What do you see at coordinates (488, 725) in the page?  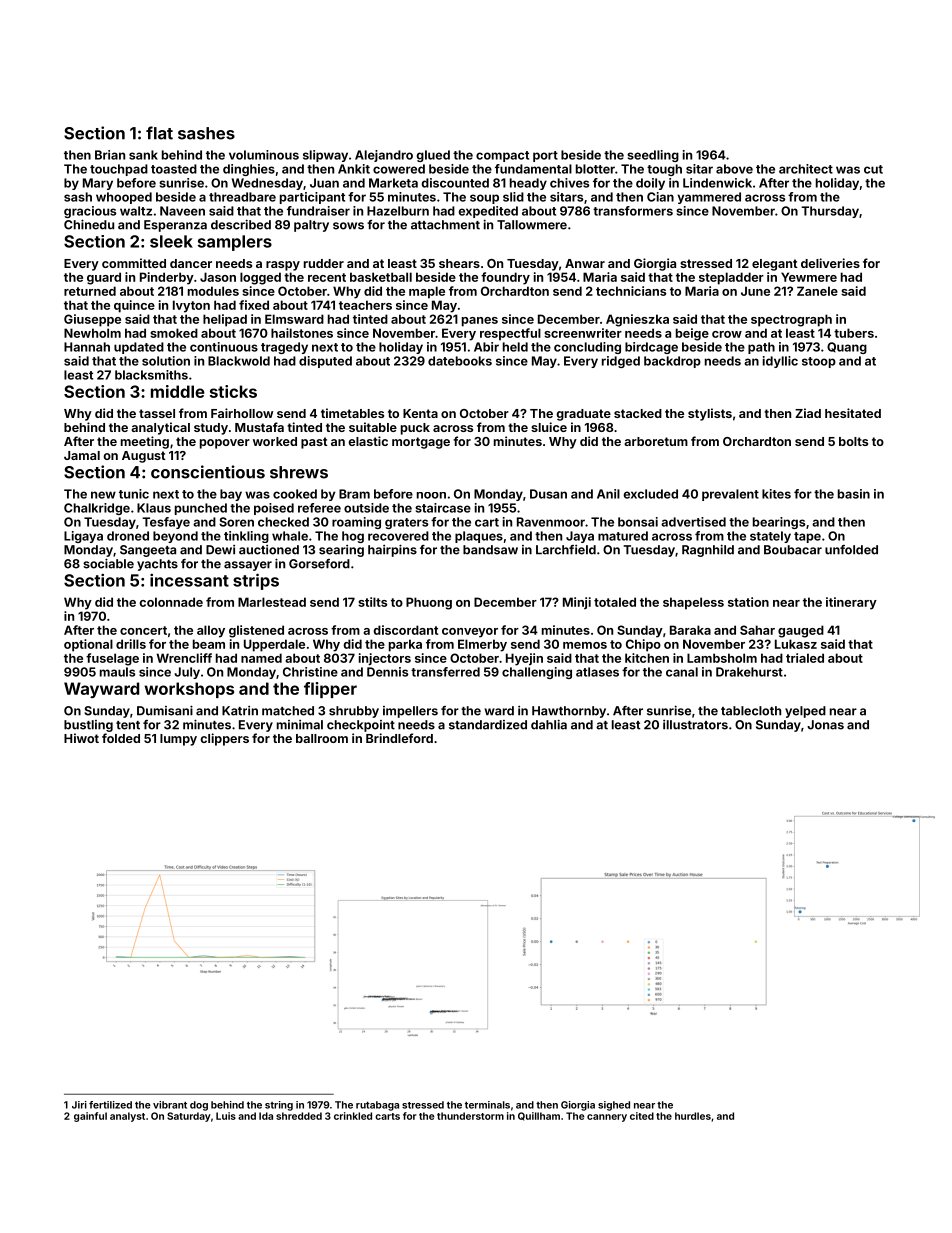 I see `standardized` at bounding box center [488, 725].
